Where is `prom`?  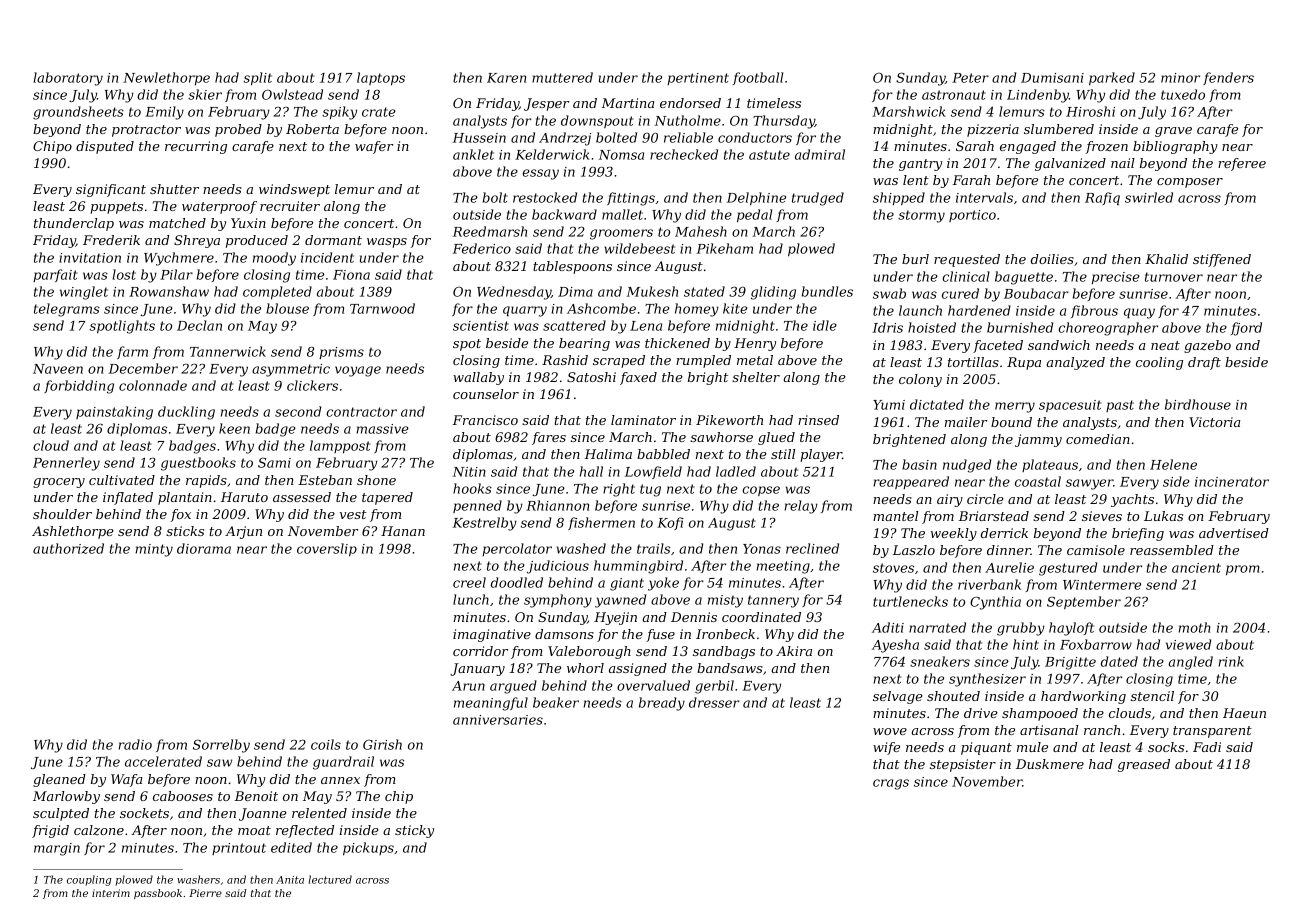
prom is located at coordinates (1243, 570).
